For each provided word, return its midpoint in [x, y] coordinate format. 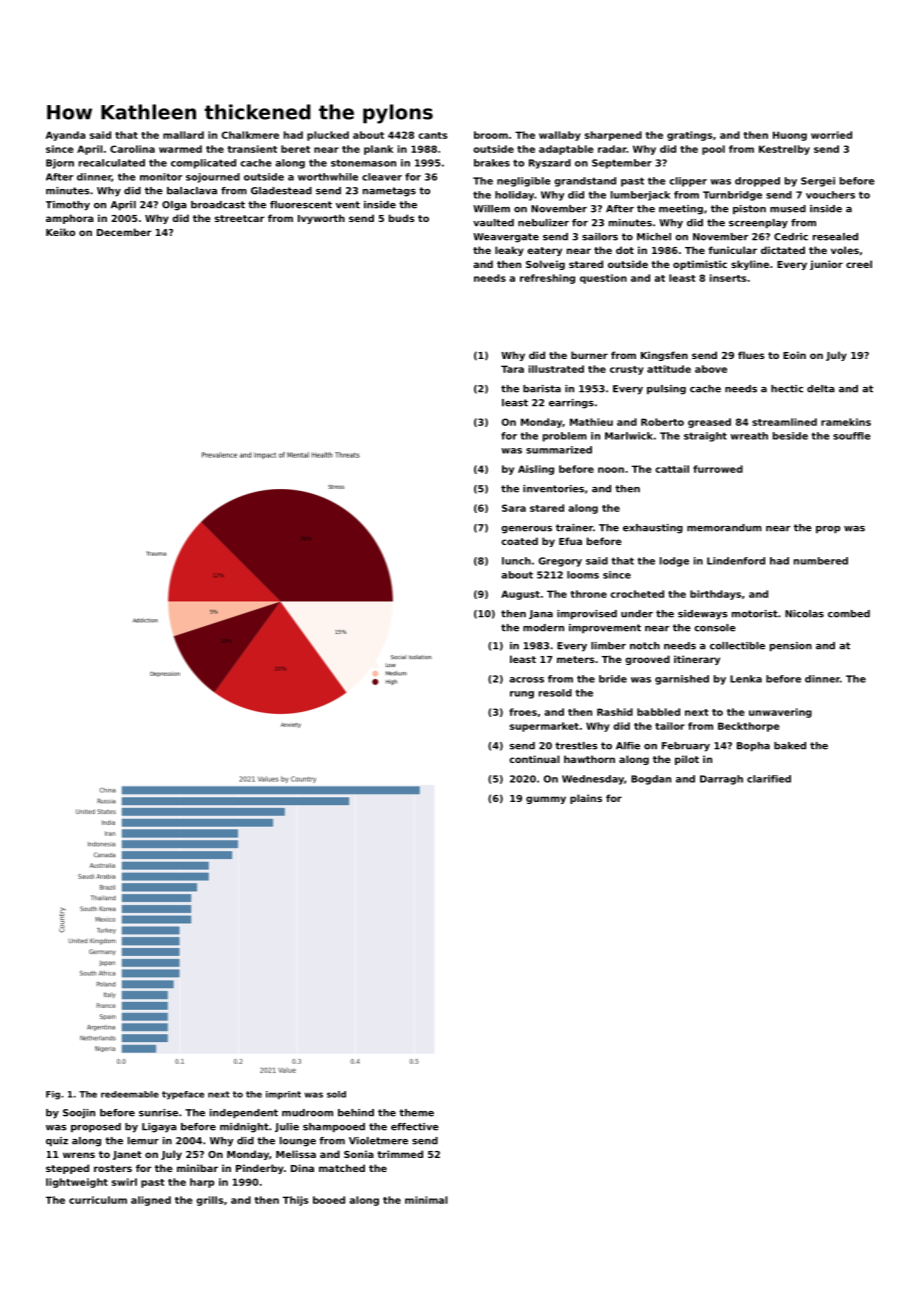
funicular [732, 250]
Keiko [60, 232]
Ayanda [66, 136]
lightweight [77, 1183]
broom [491, 135]
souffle [852, 436]
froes [523, 712]
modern [543, 628]
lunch [516, 561]
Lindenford [736, 561]
